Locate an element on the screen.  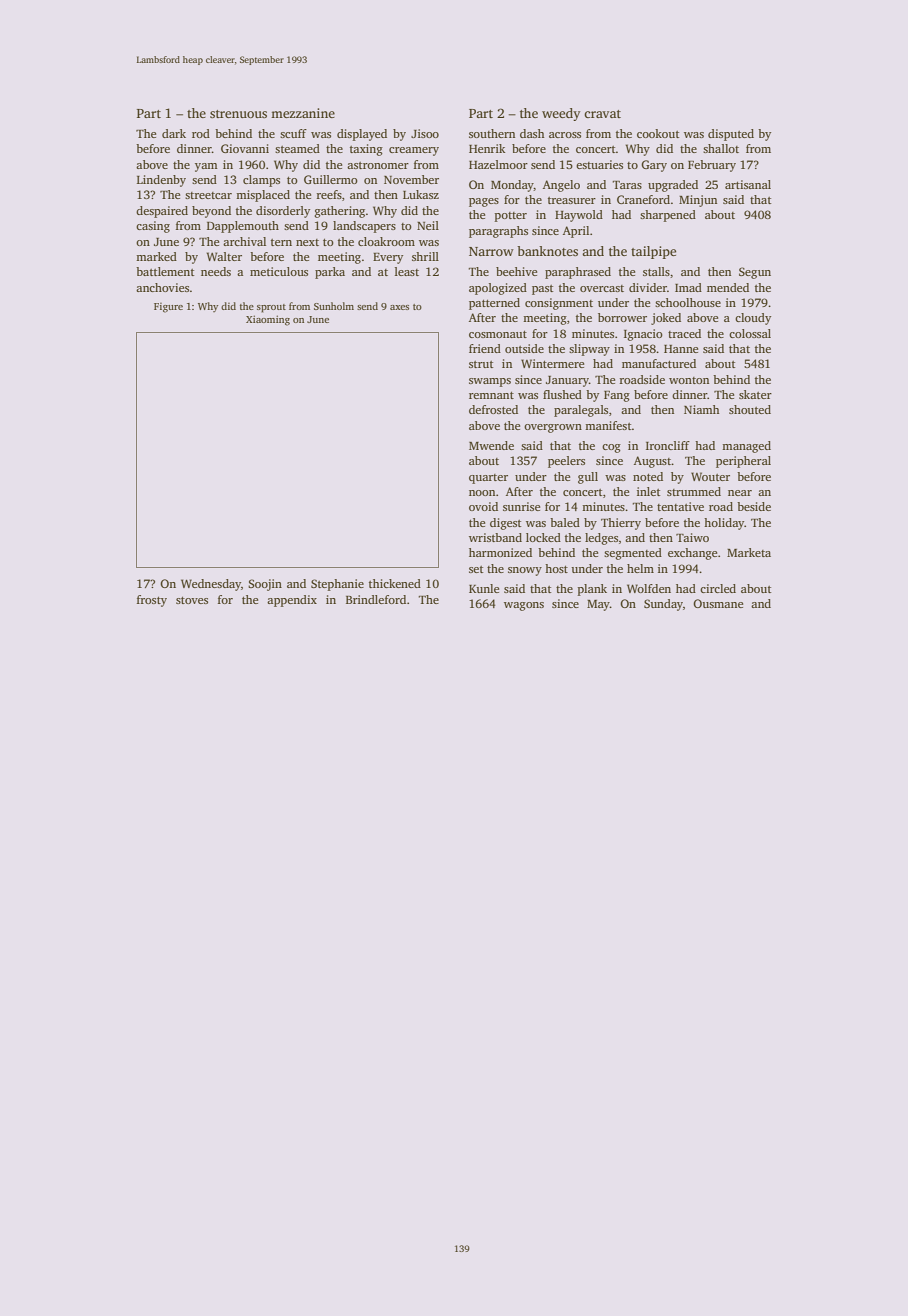
noon is located at coordinates (482, 493).
